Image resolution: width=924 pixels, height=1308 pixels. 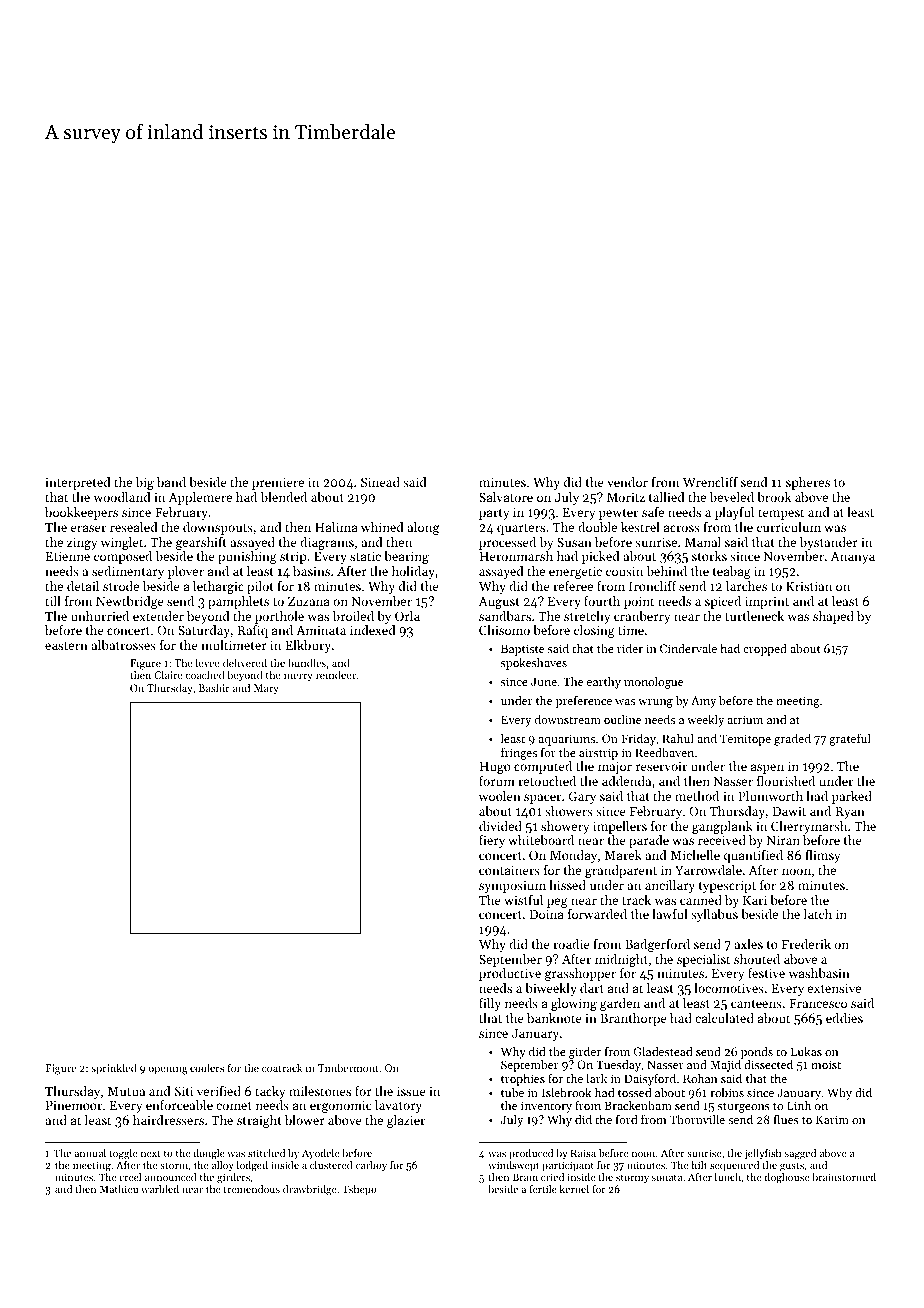 What do you see at coordinates (123, 645) in the page?
I see `albatrosses` at bounding box center [123, 645].
